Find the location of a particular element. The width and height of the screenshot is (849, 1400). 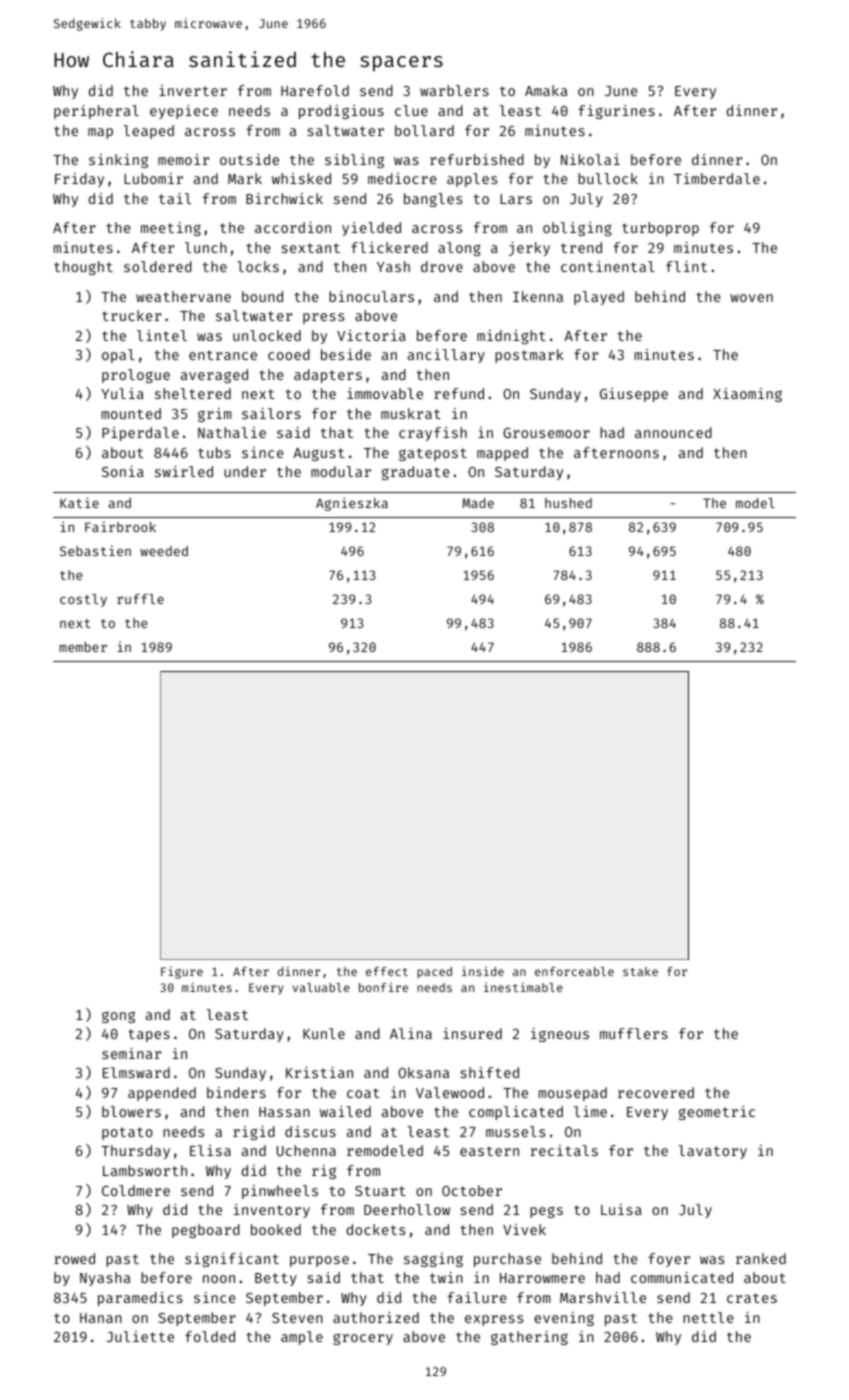

woven is located at coordinates (751, 298).
